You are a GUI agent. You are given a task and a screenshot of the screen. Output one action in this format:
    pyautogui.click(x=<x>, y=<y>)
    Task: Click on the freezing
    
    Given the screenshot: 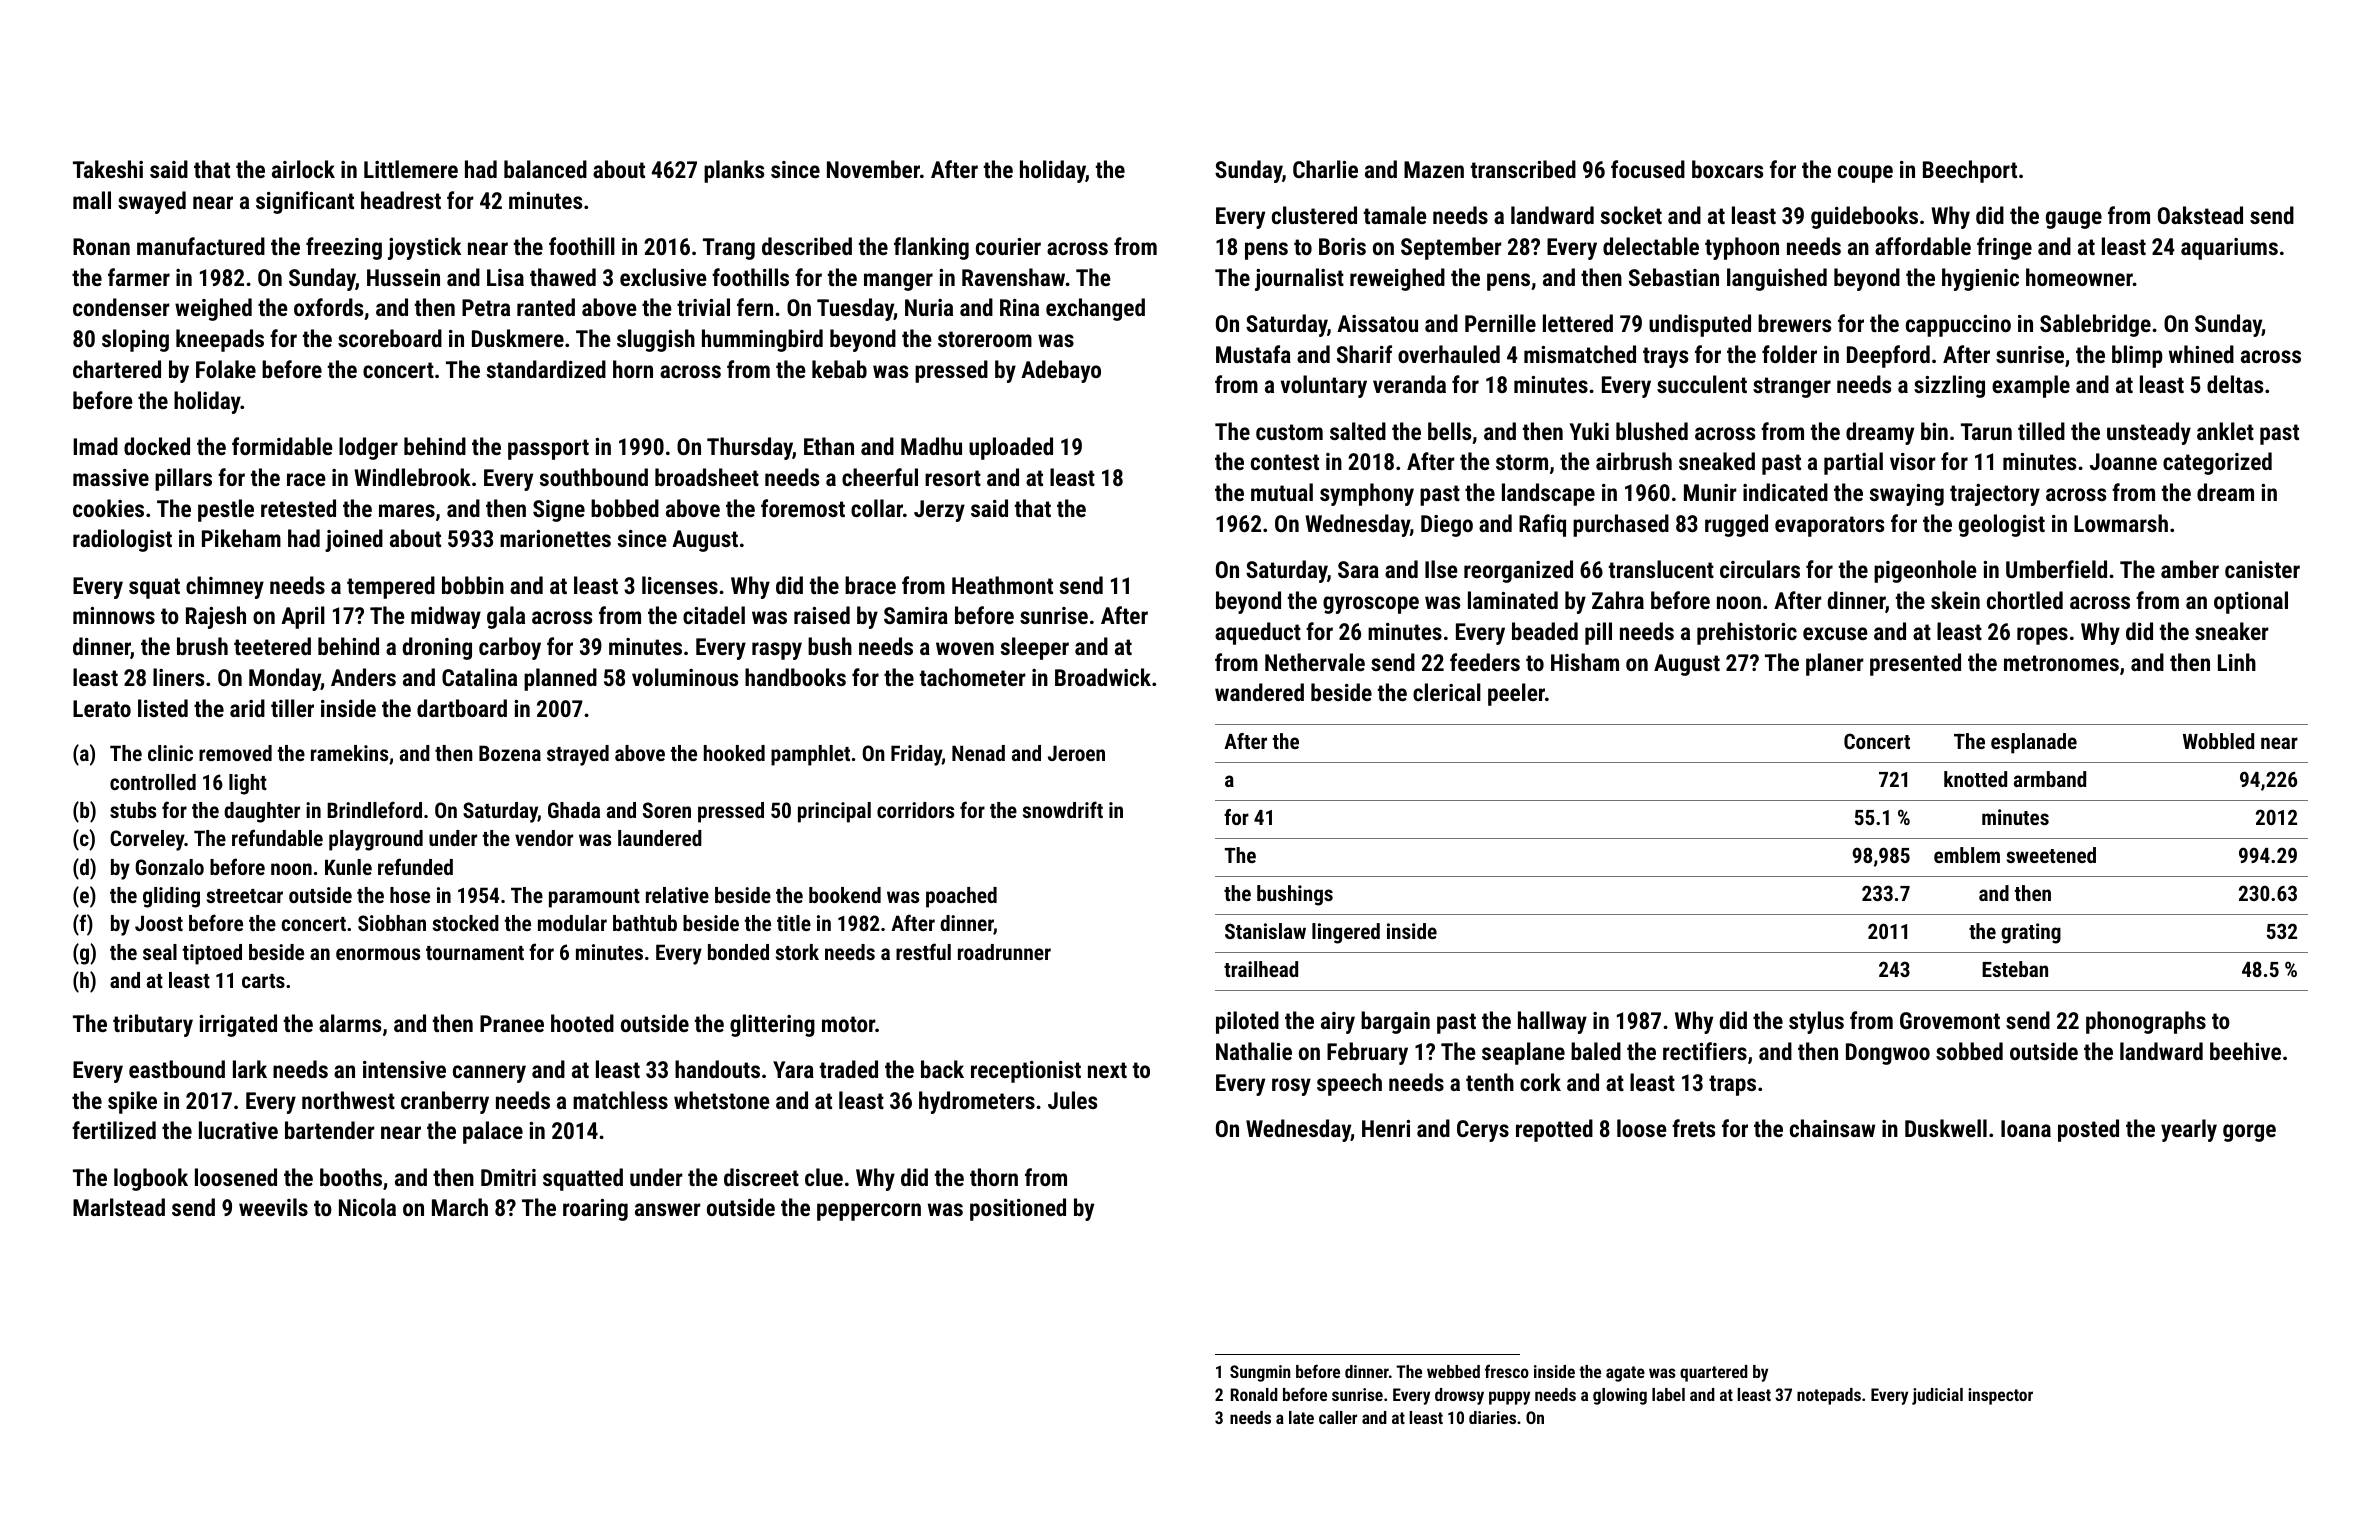 What is the action you would take?
    pyautogui.click(x=344, y=248)
